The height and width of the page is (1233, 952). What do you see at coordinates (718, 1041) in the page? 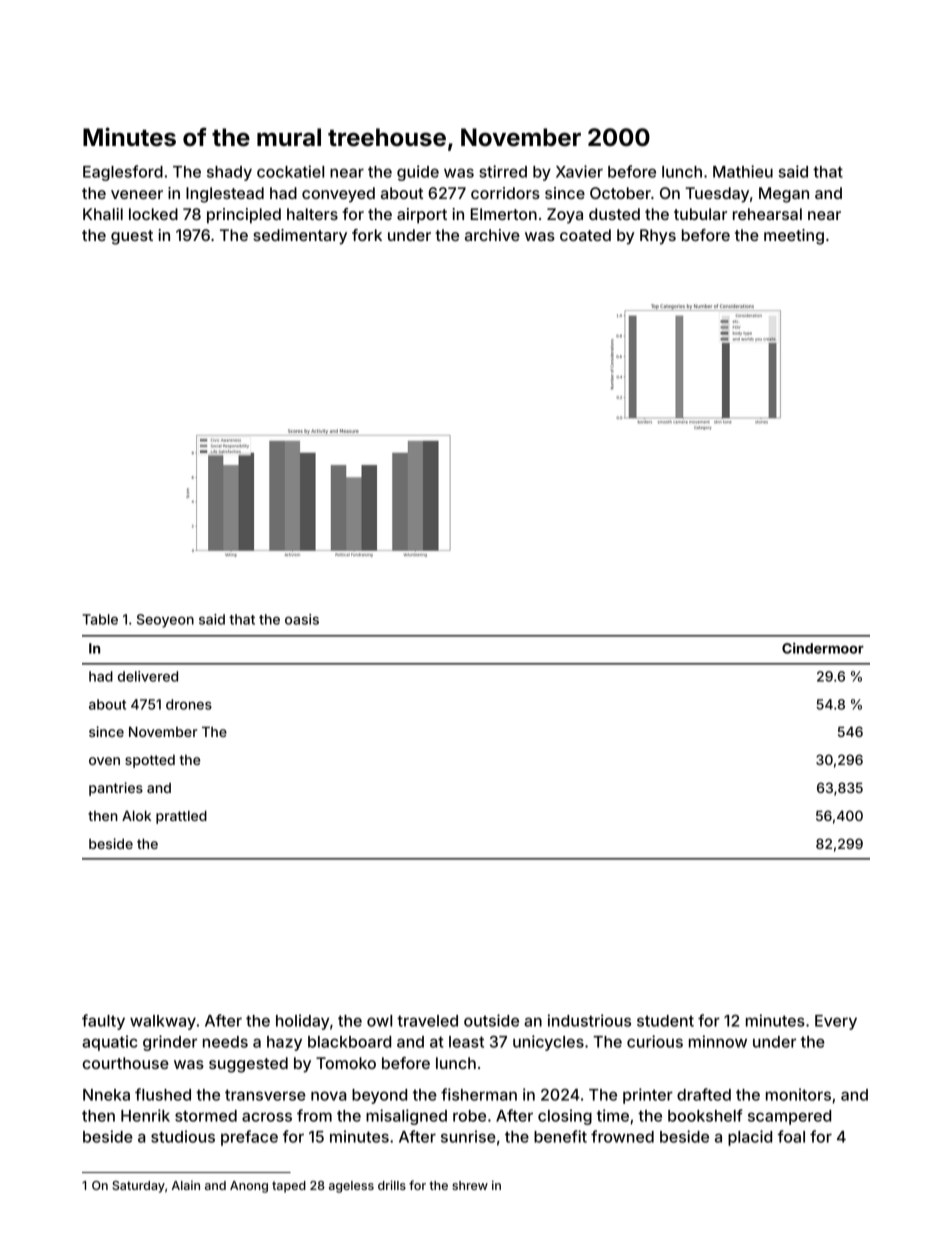
I see `minnow` at bounding box center [718, 1041].
